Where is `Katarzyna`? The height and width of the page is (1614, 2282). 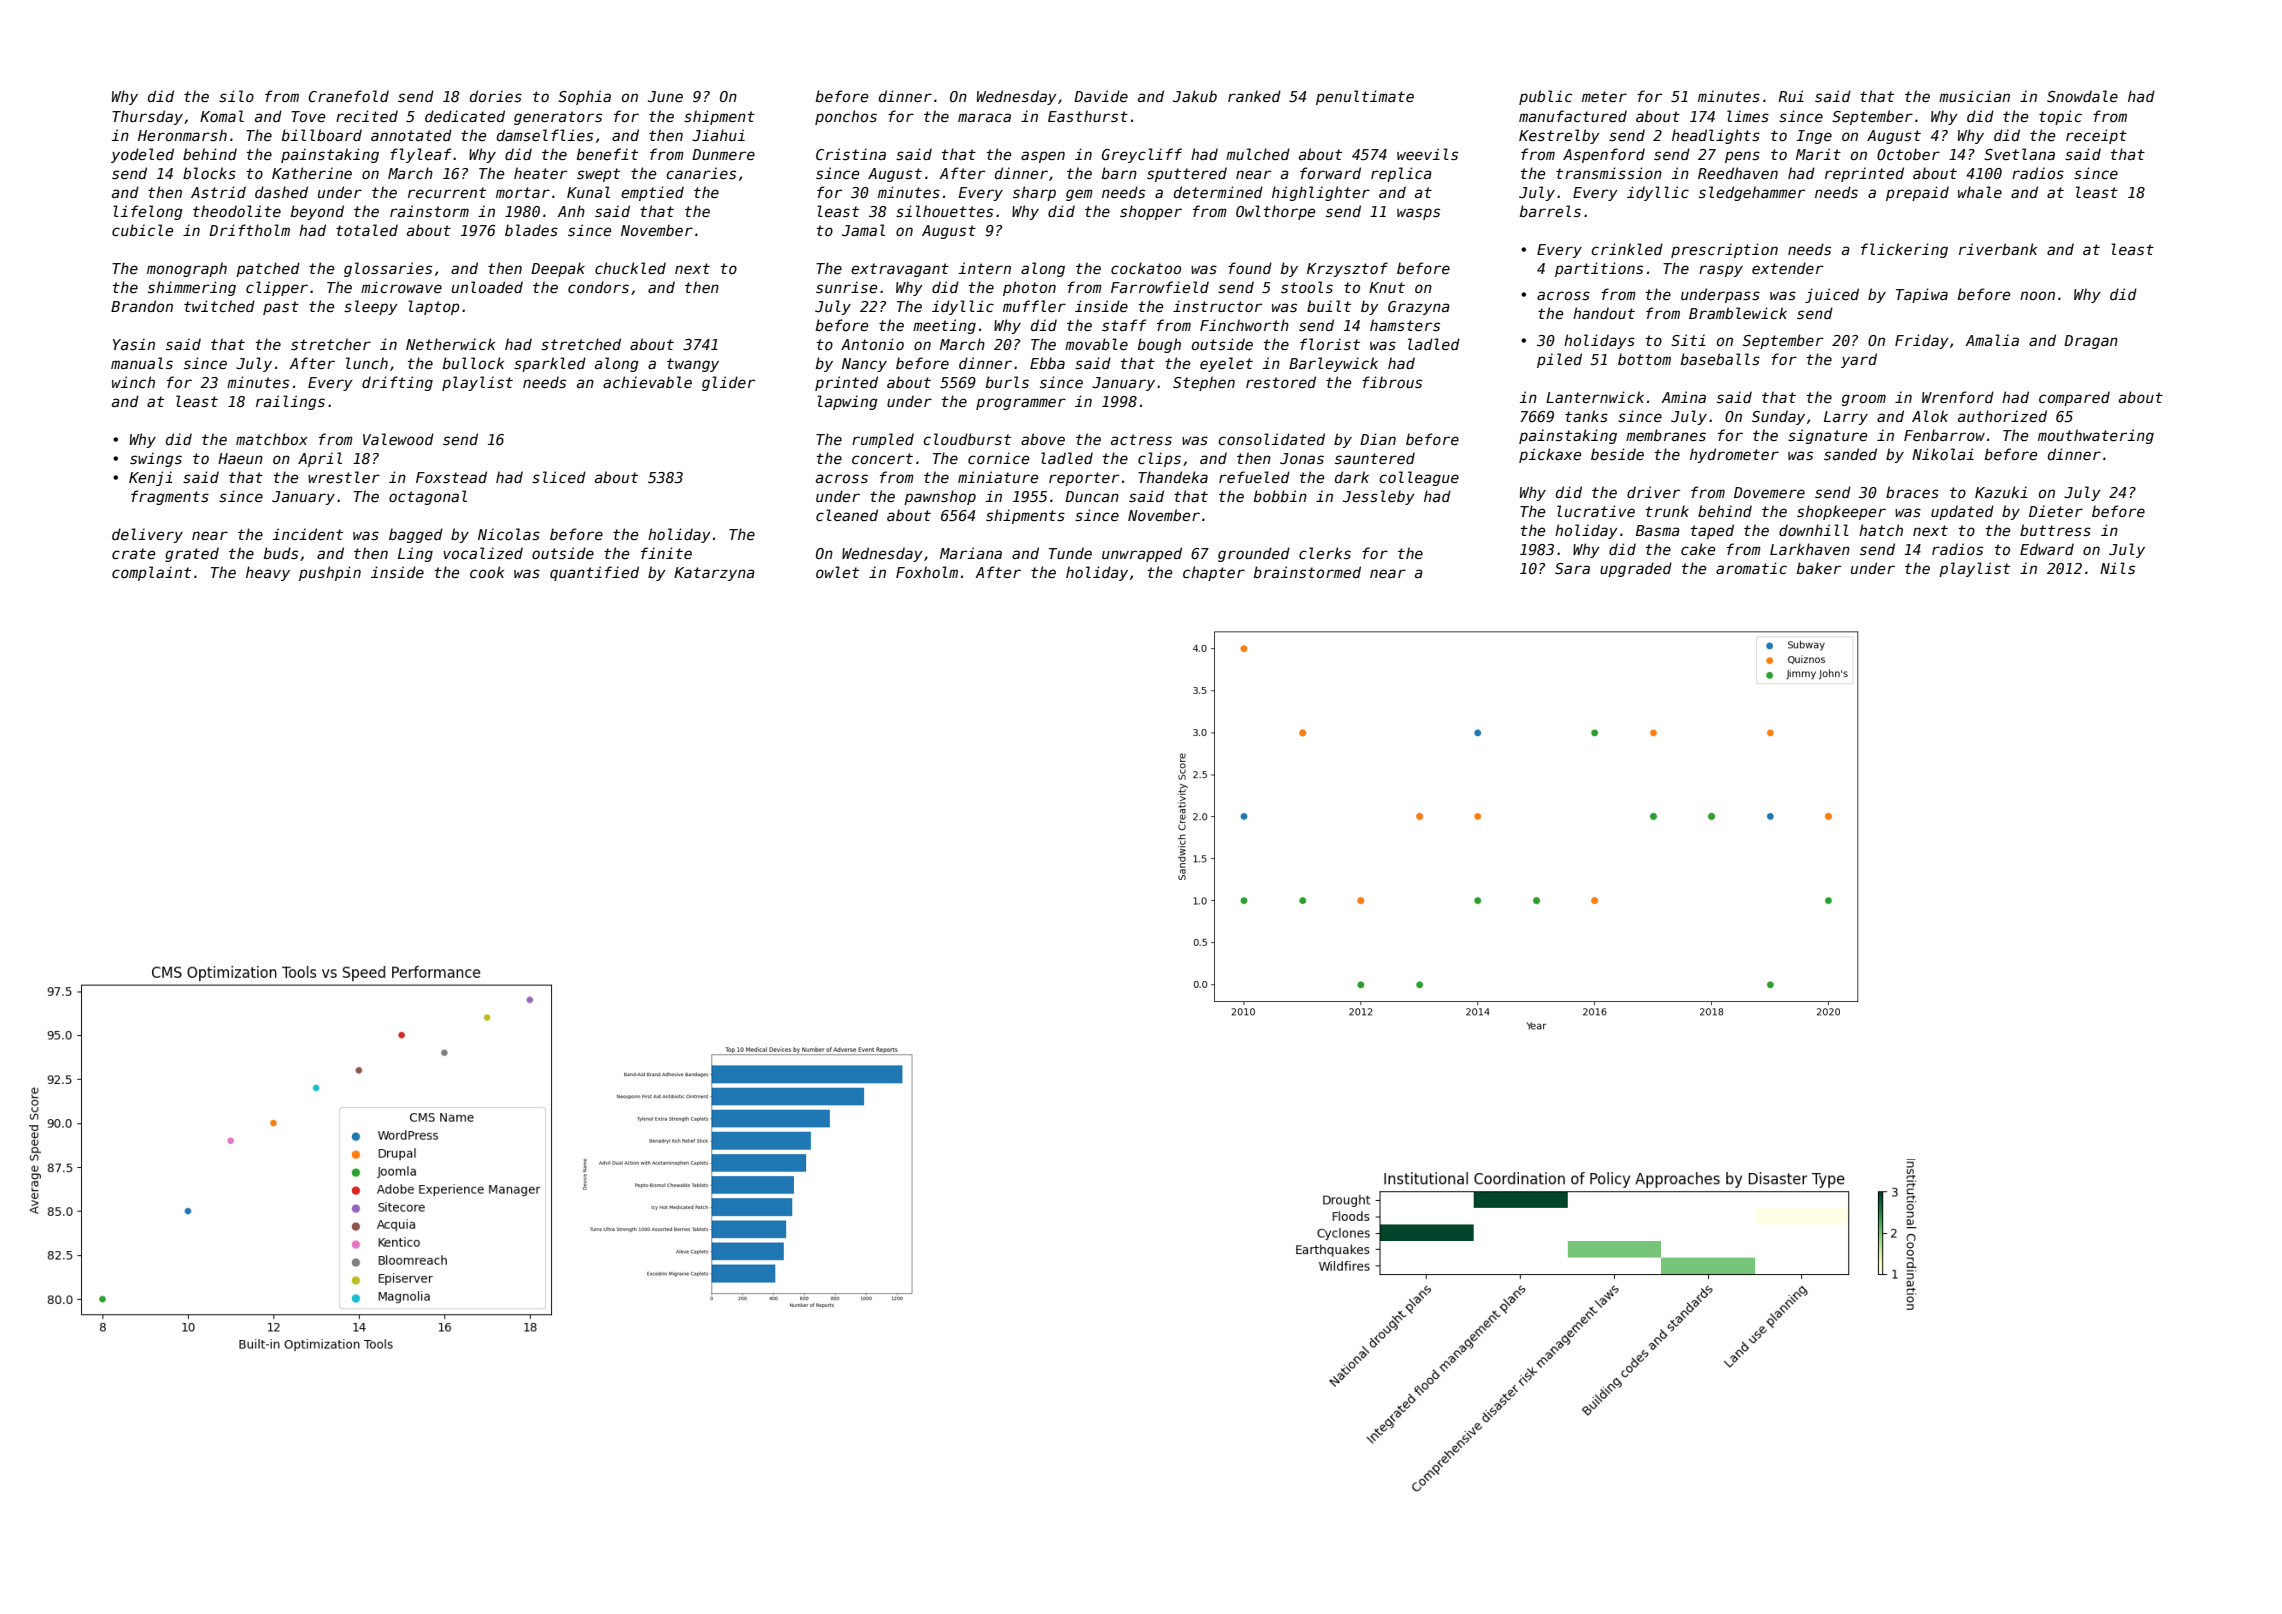 Katarzyna is located at coordinates (714, 574).
